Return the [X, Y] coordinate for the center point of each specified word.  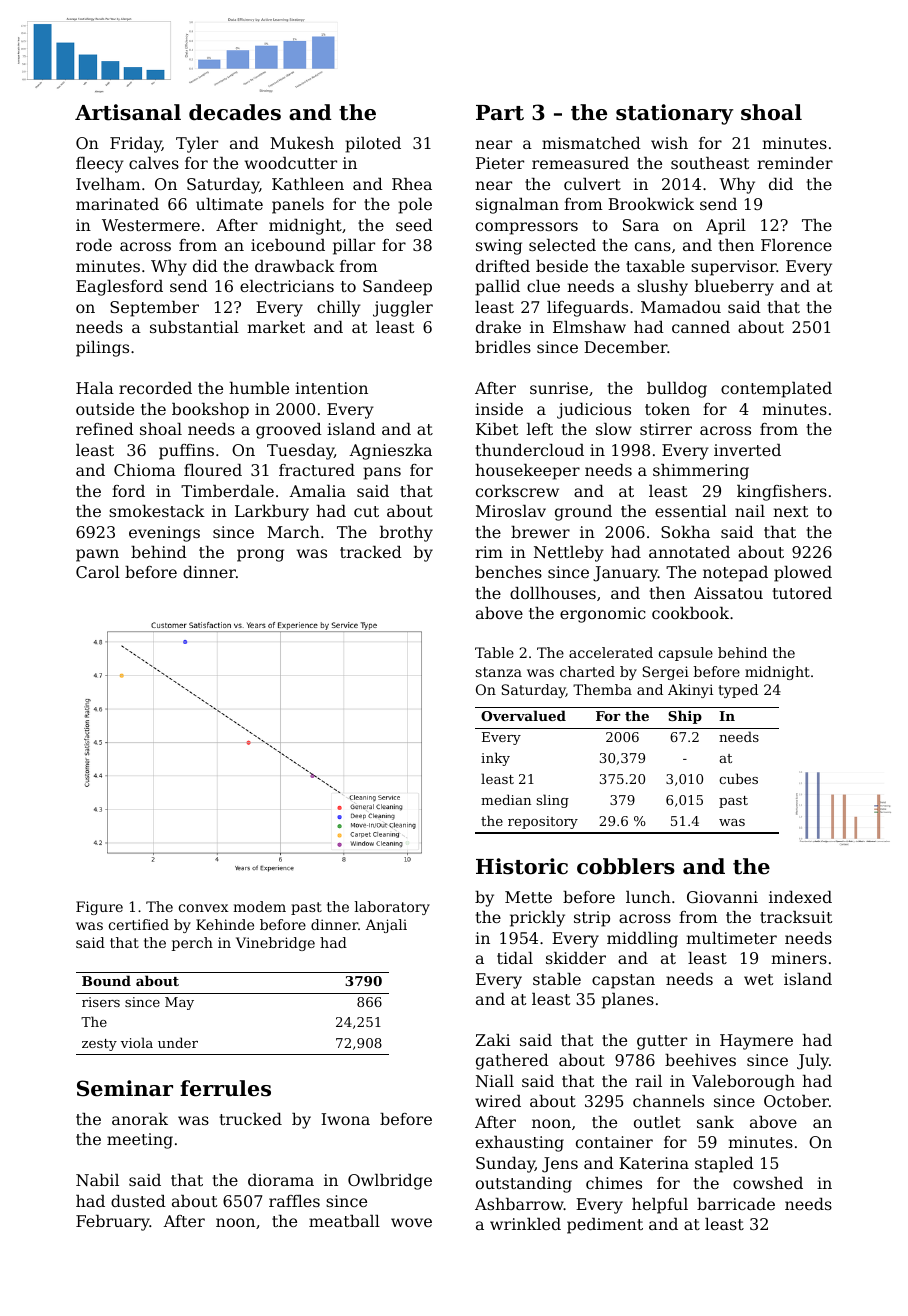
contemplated [776, 390]
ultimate [229, 204]
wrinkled [525, 1224]
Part [500, 113]
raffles [294, 1201]
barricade [736, 1204]
